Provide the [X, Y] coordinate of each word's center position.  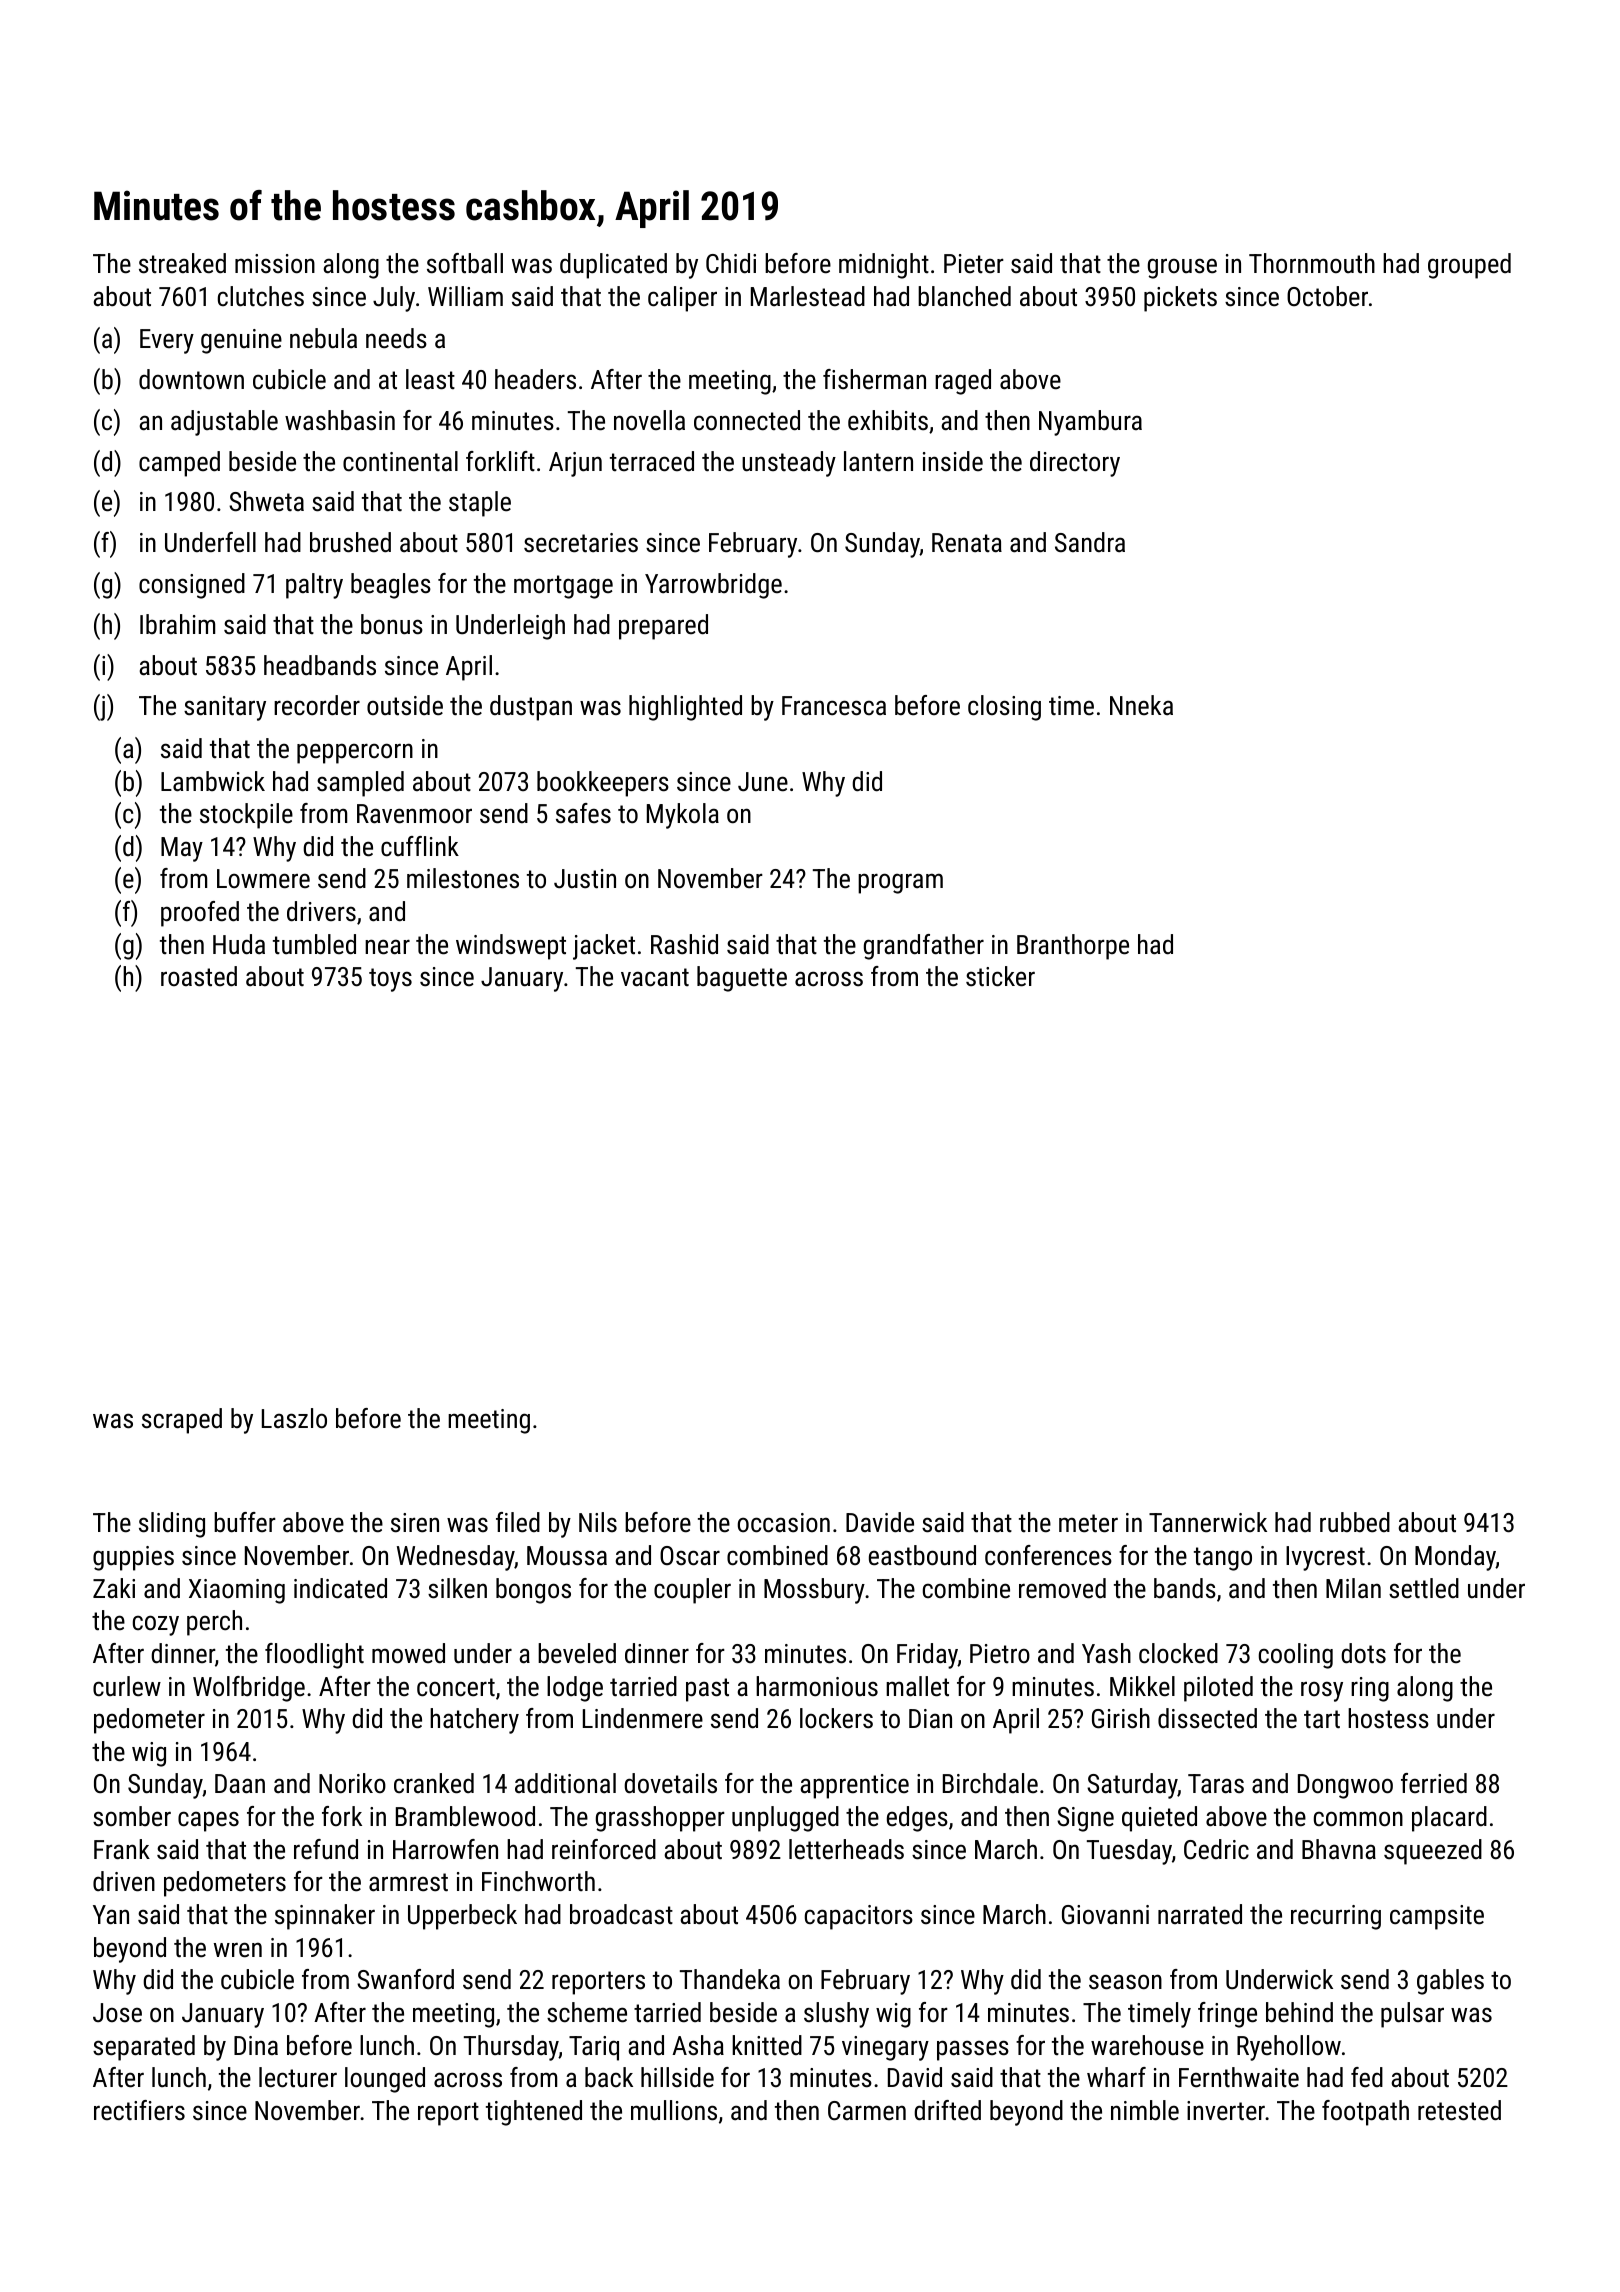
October [1327, 296]
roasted [199, 976]
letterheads [846, 1849]
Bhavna [1339, 1849]
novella [649, 420]
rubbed [1355, 1522]
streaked [182, 263]
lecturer [298, 2077]
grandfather [924, 947]
